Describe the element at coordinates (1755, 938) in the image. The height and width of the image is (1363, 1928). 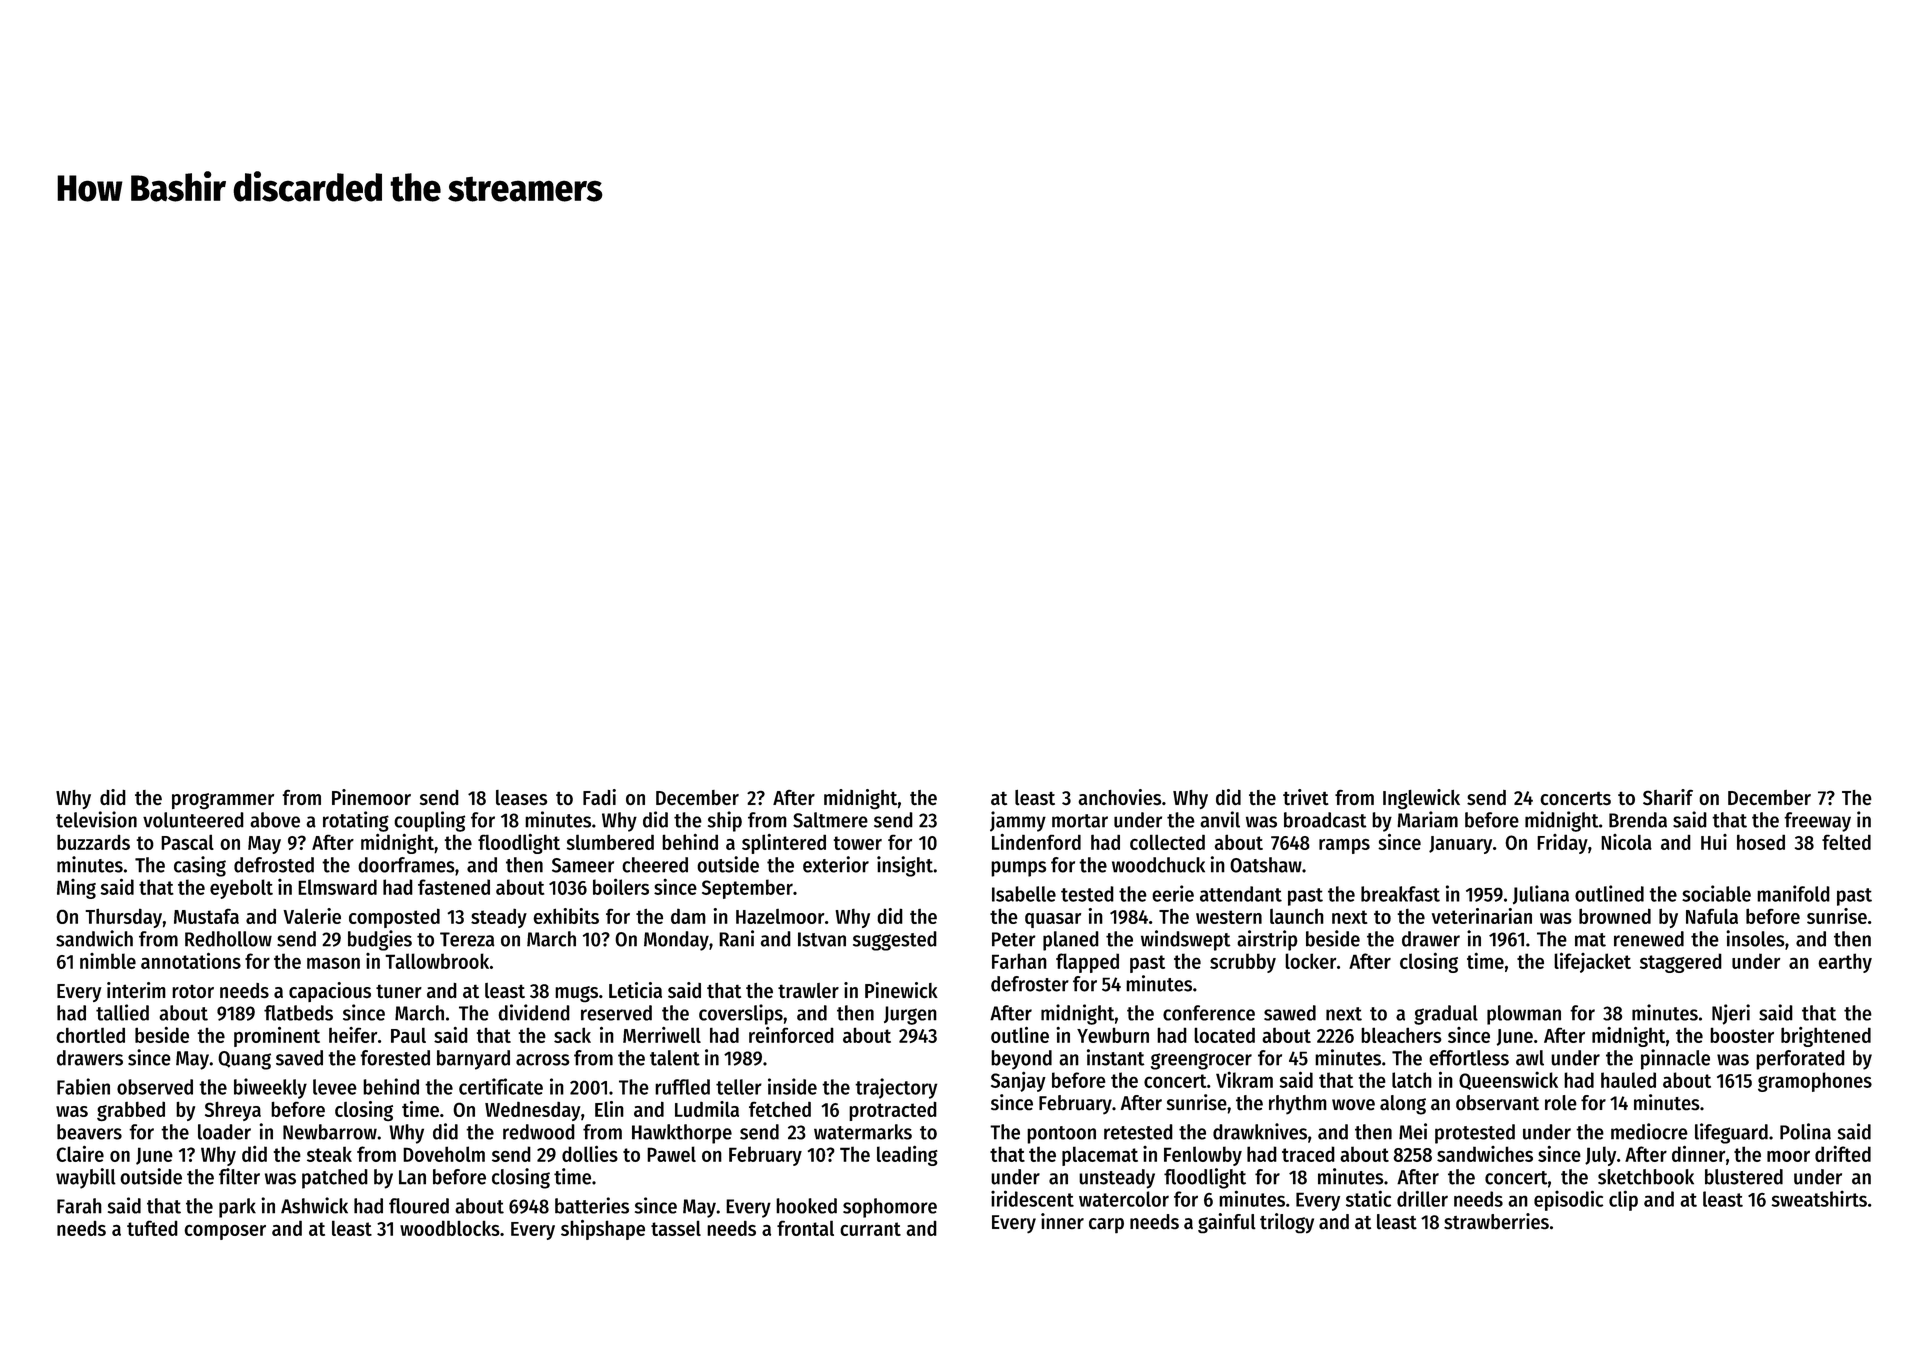
I see `insoles` at that location.
